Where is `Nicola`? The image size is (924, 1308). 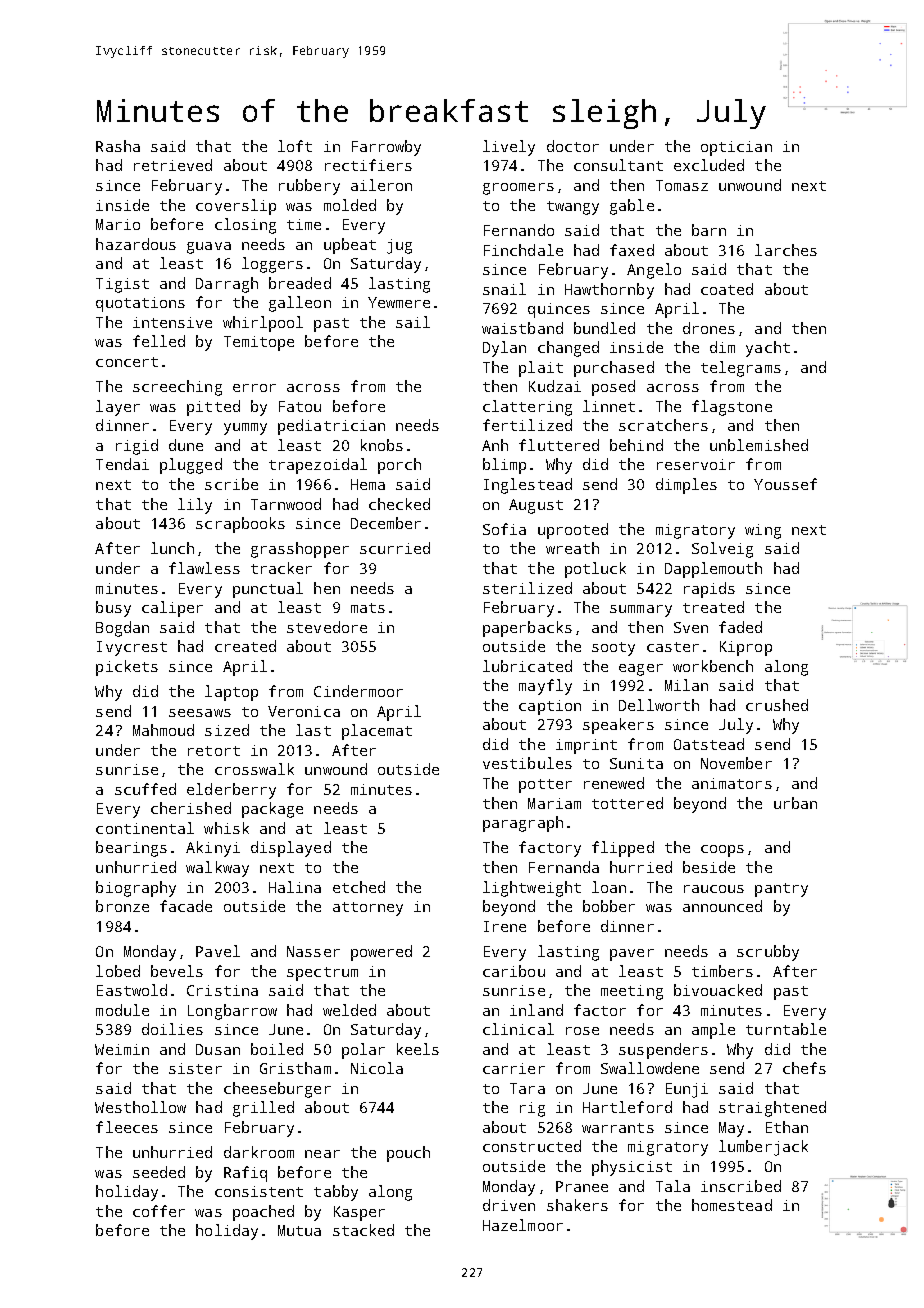
Nicola is located at coordinates (377, 1068).
